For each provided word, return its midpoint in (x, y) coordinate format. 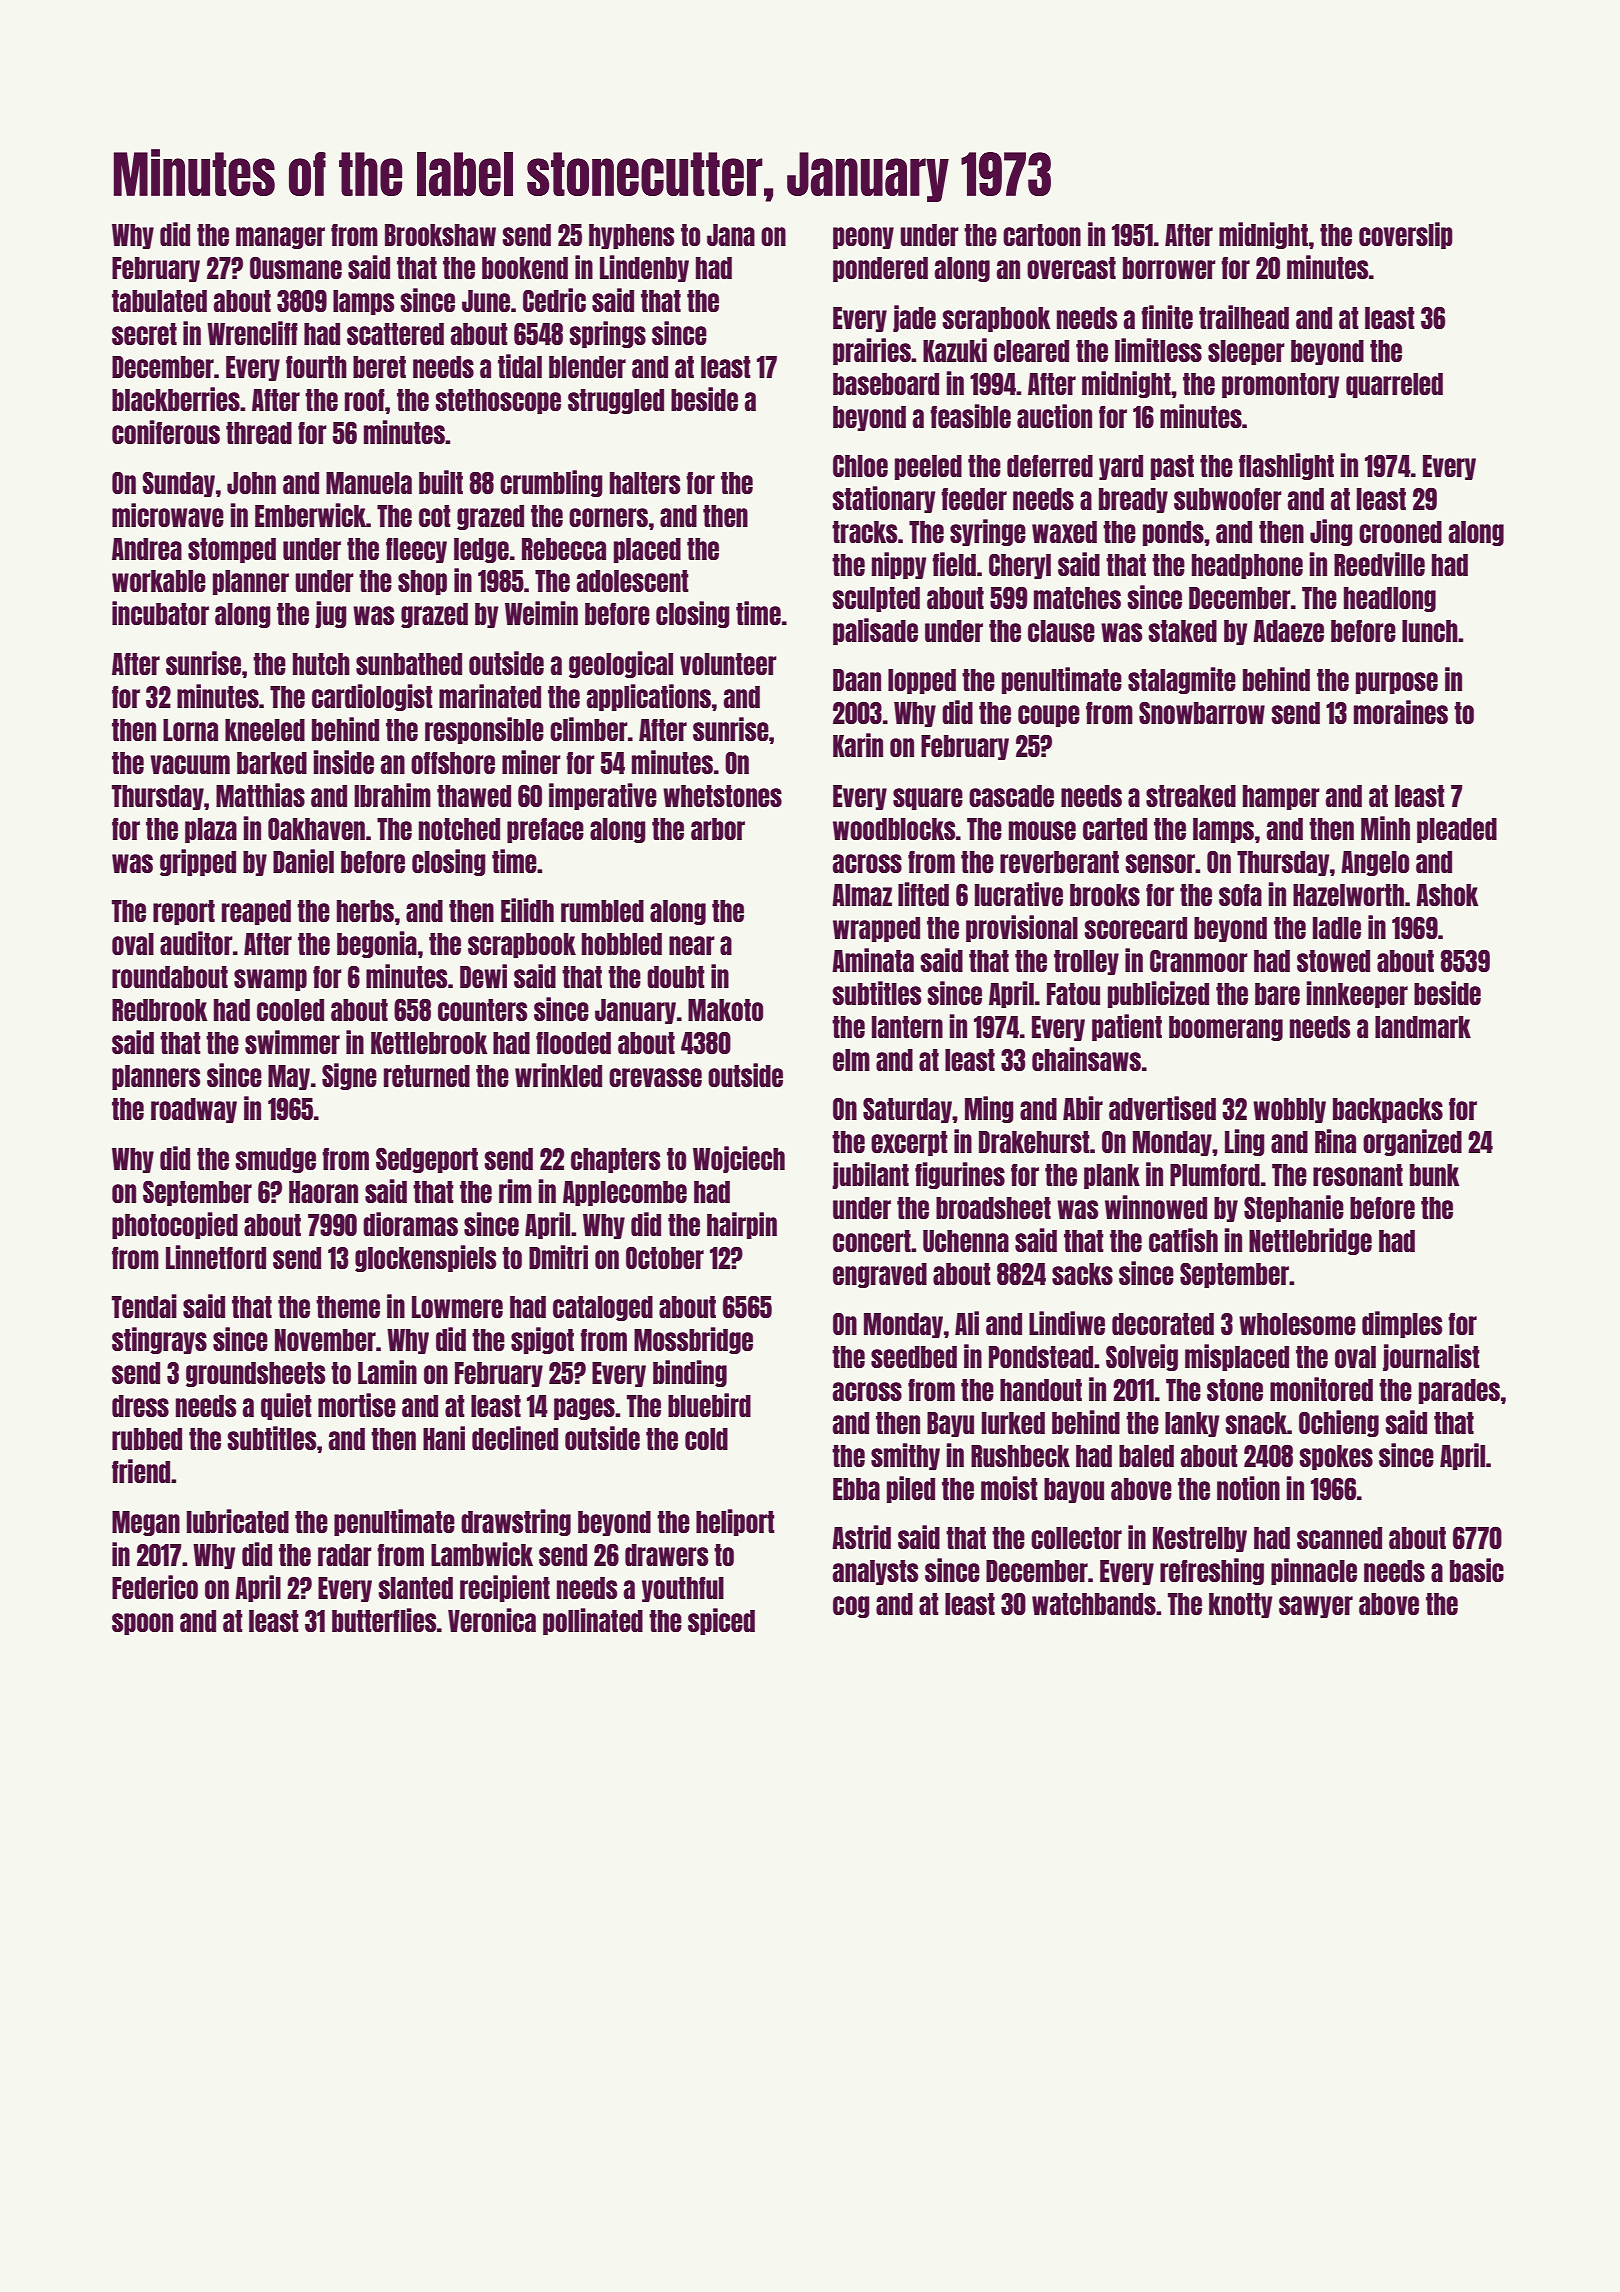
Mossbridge (693, 1340)
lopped (922, 681)
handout (1041, 1390)
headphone (1247, 566)
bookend (525, 268)
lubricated (238, 1521)
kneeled (265, 730)
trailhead (1244, 317)
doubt (676, 977)
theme (348, 1307)
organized (1412, 1142)
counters (482, 1010)
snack (1256, 1423)
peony (863, 238)
